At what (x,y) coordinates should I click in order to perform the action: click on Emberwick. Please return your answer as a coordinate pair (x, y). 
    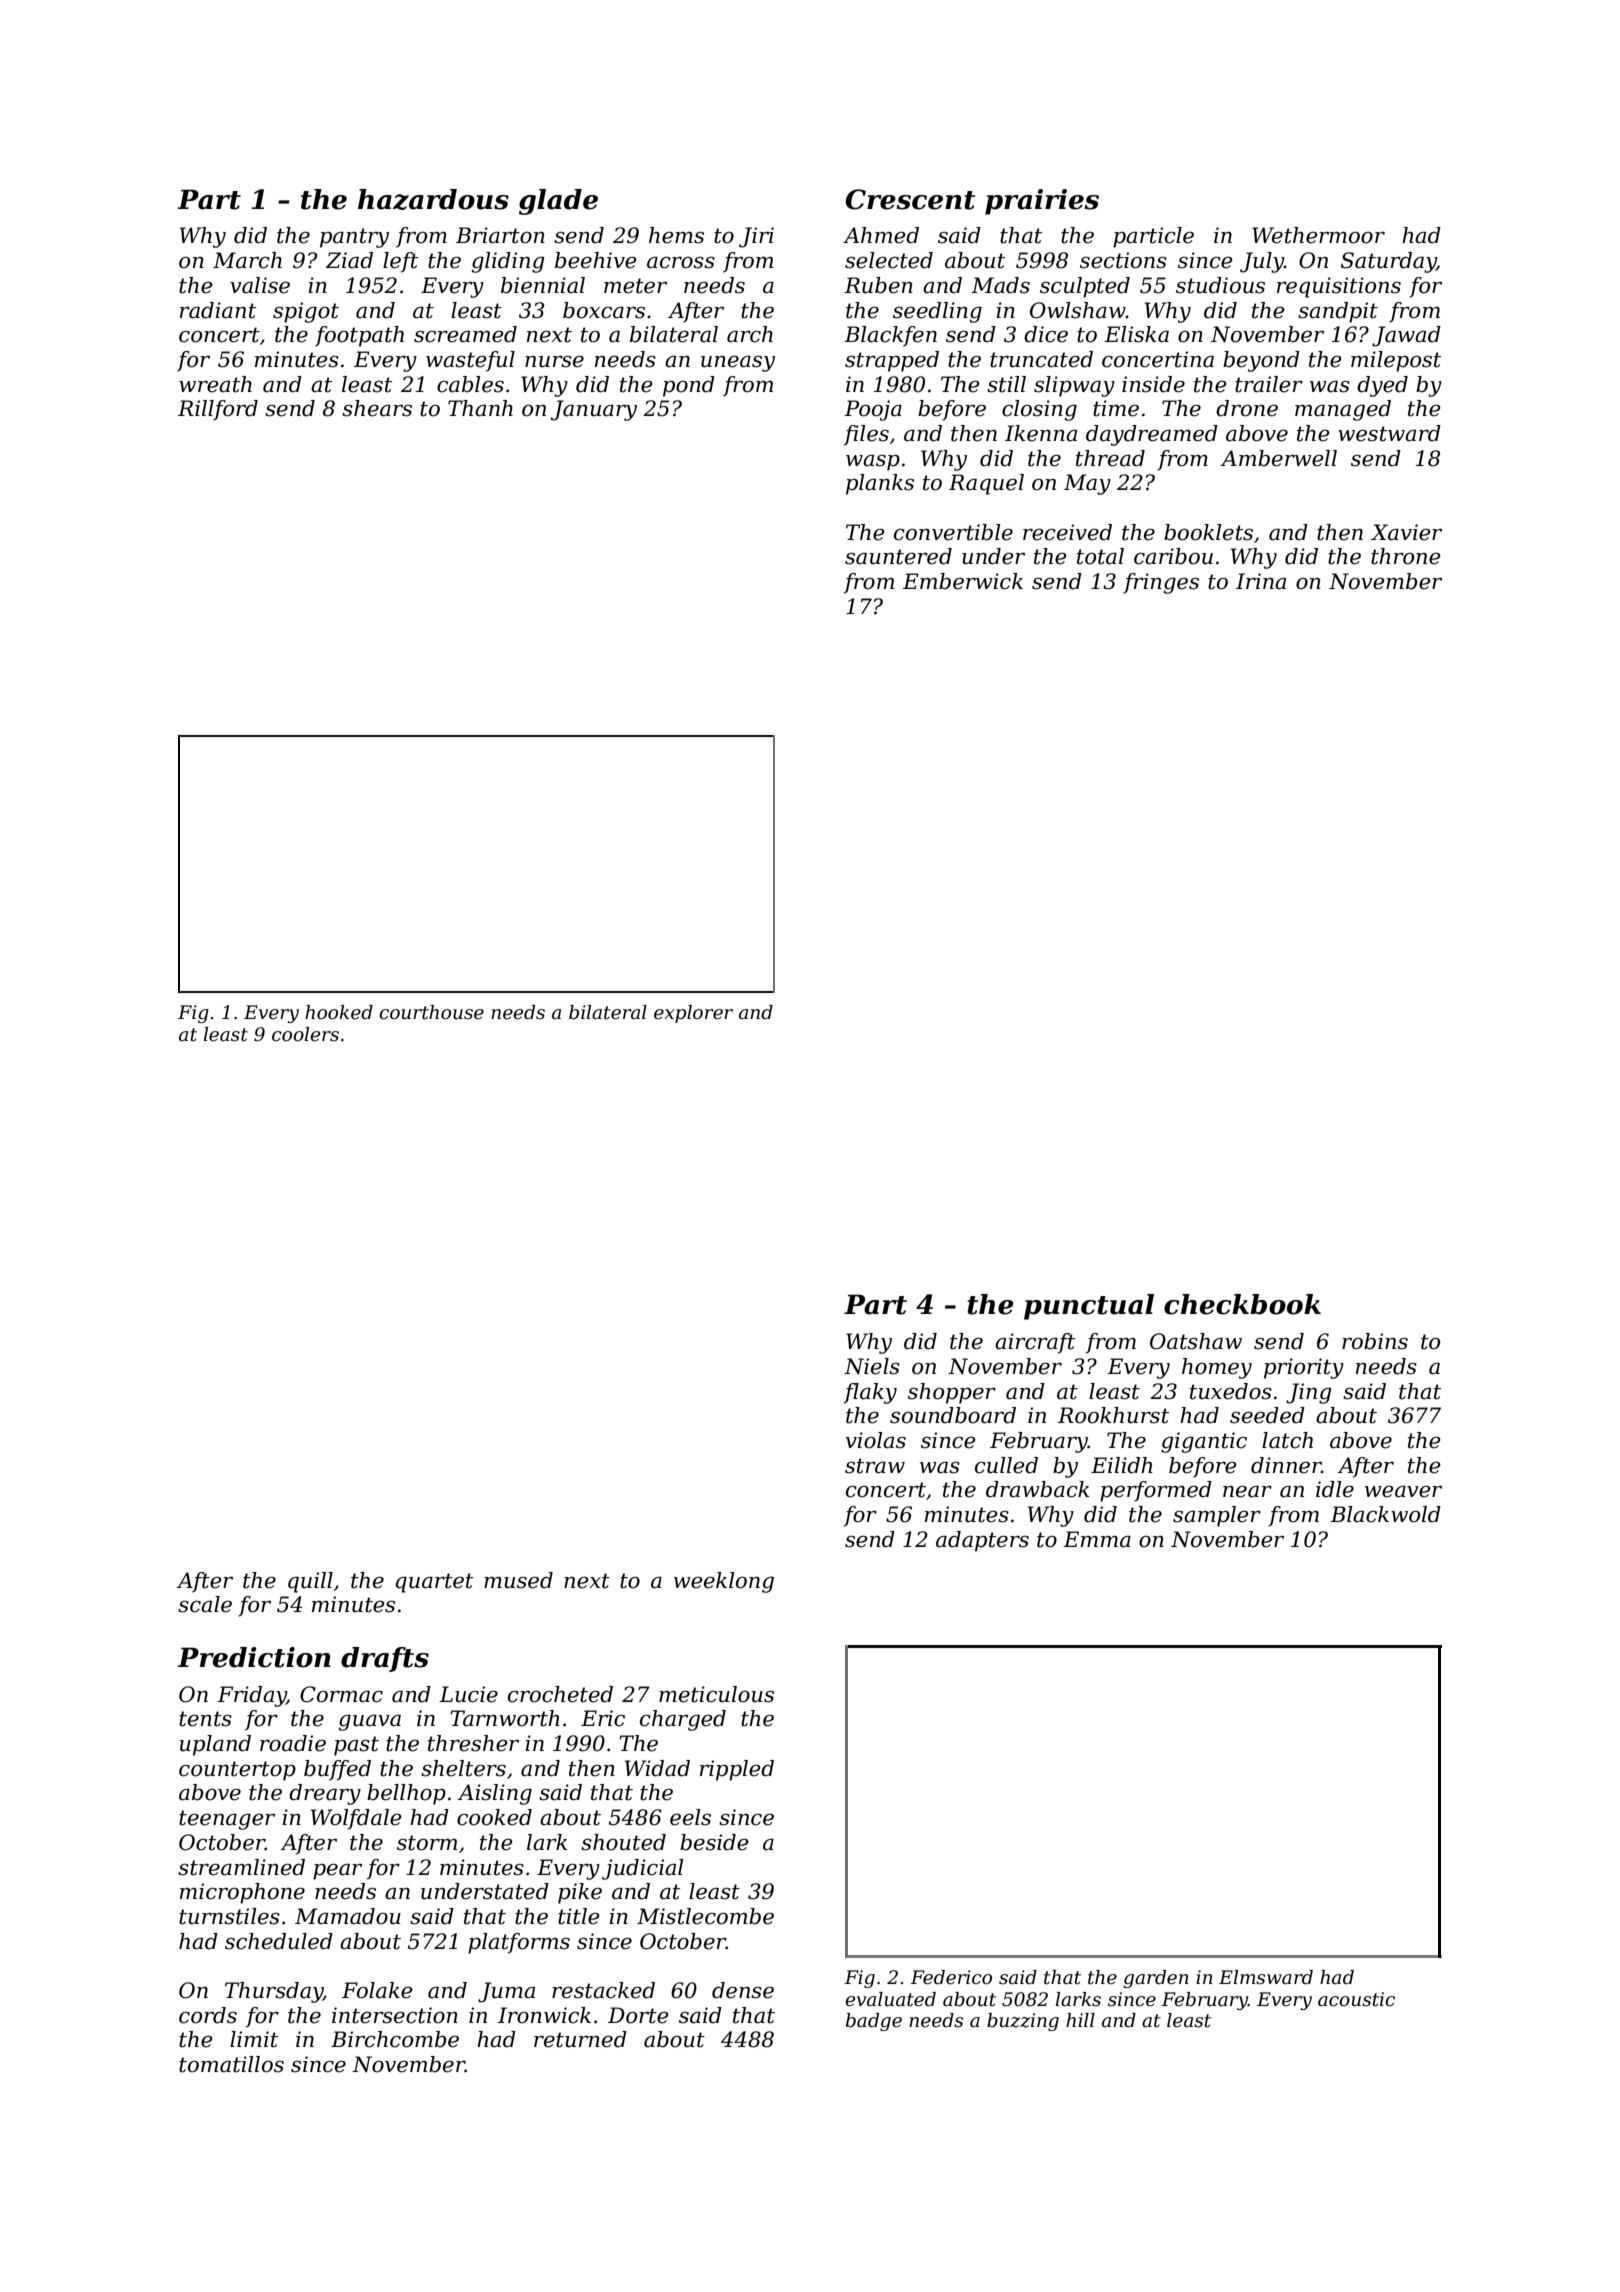
    Looking at the image, I should click on (963, 581).
